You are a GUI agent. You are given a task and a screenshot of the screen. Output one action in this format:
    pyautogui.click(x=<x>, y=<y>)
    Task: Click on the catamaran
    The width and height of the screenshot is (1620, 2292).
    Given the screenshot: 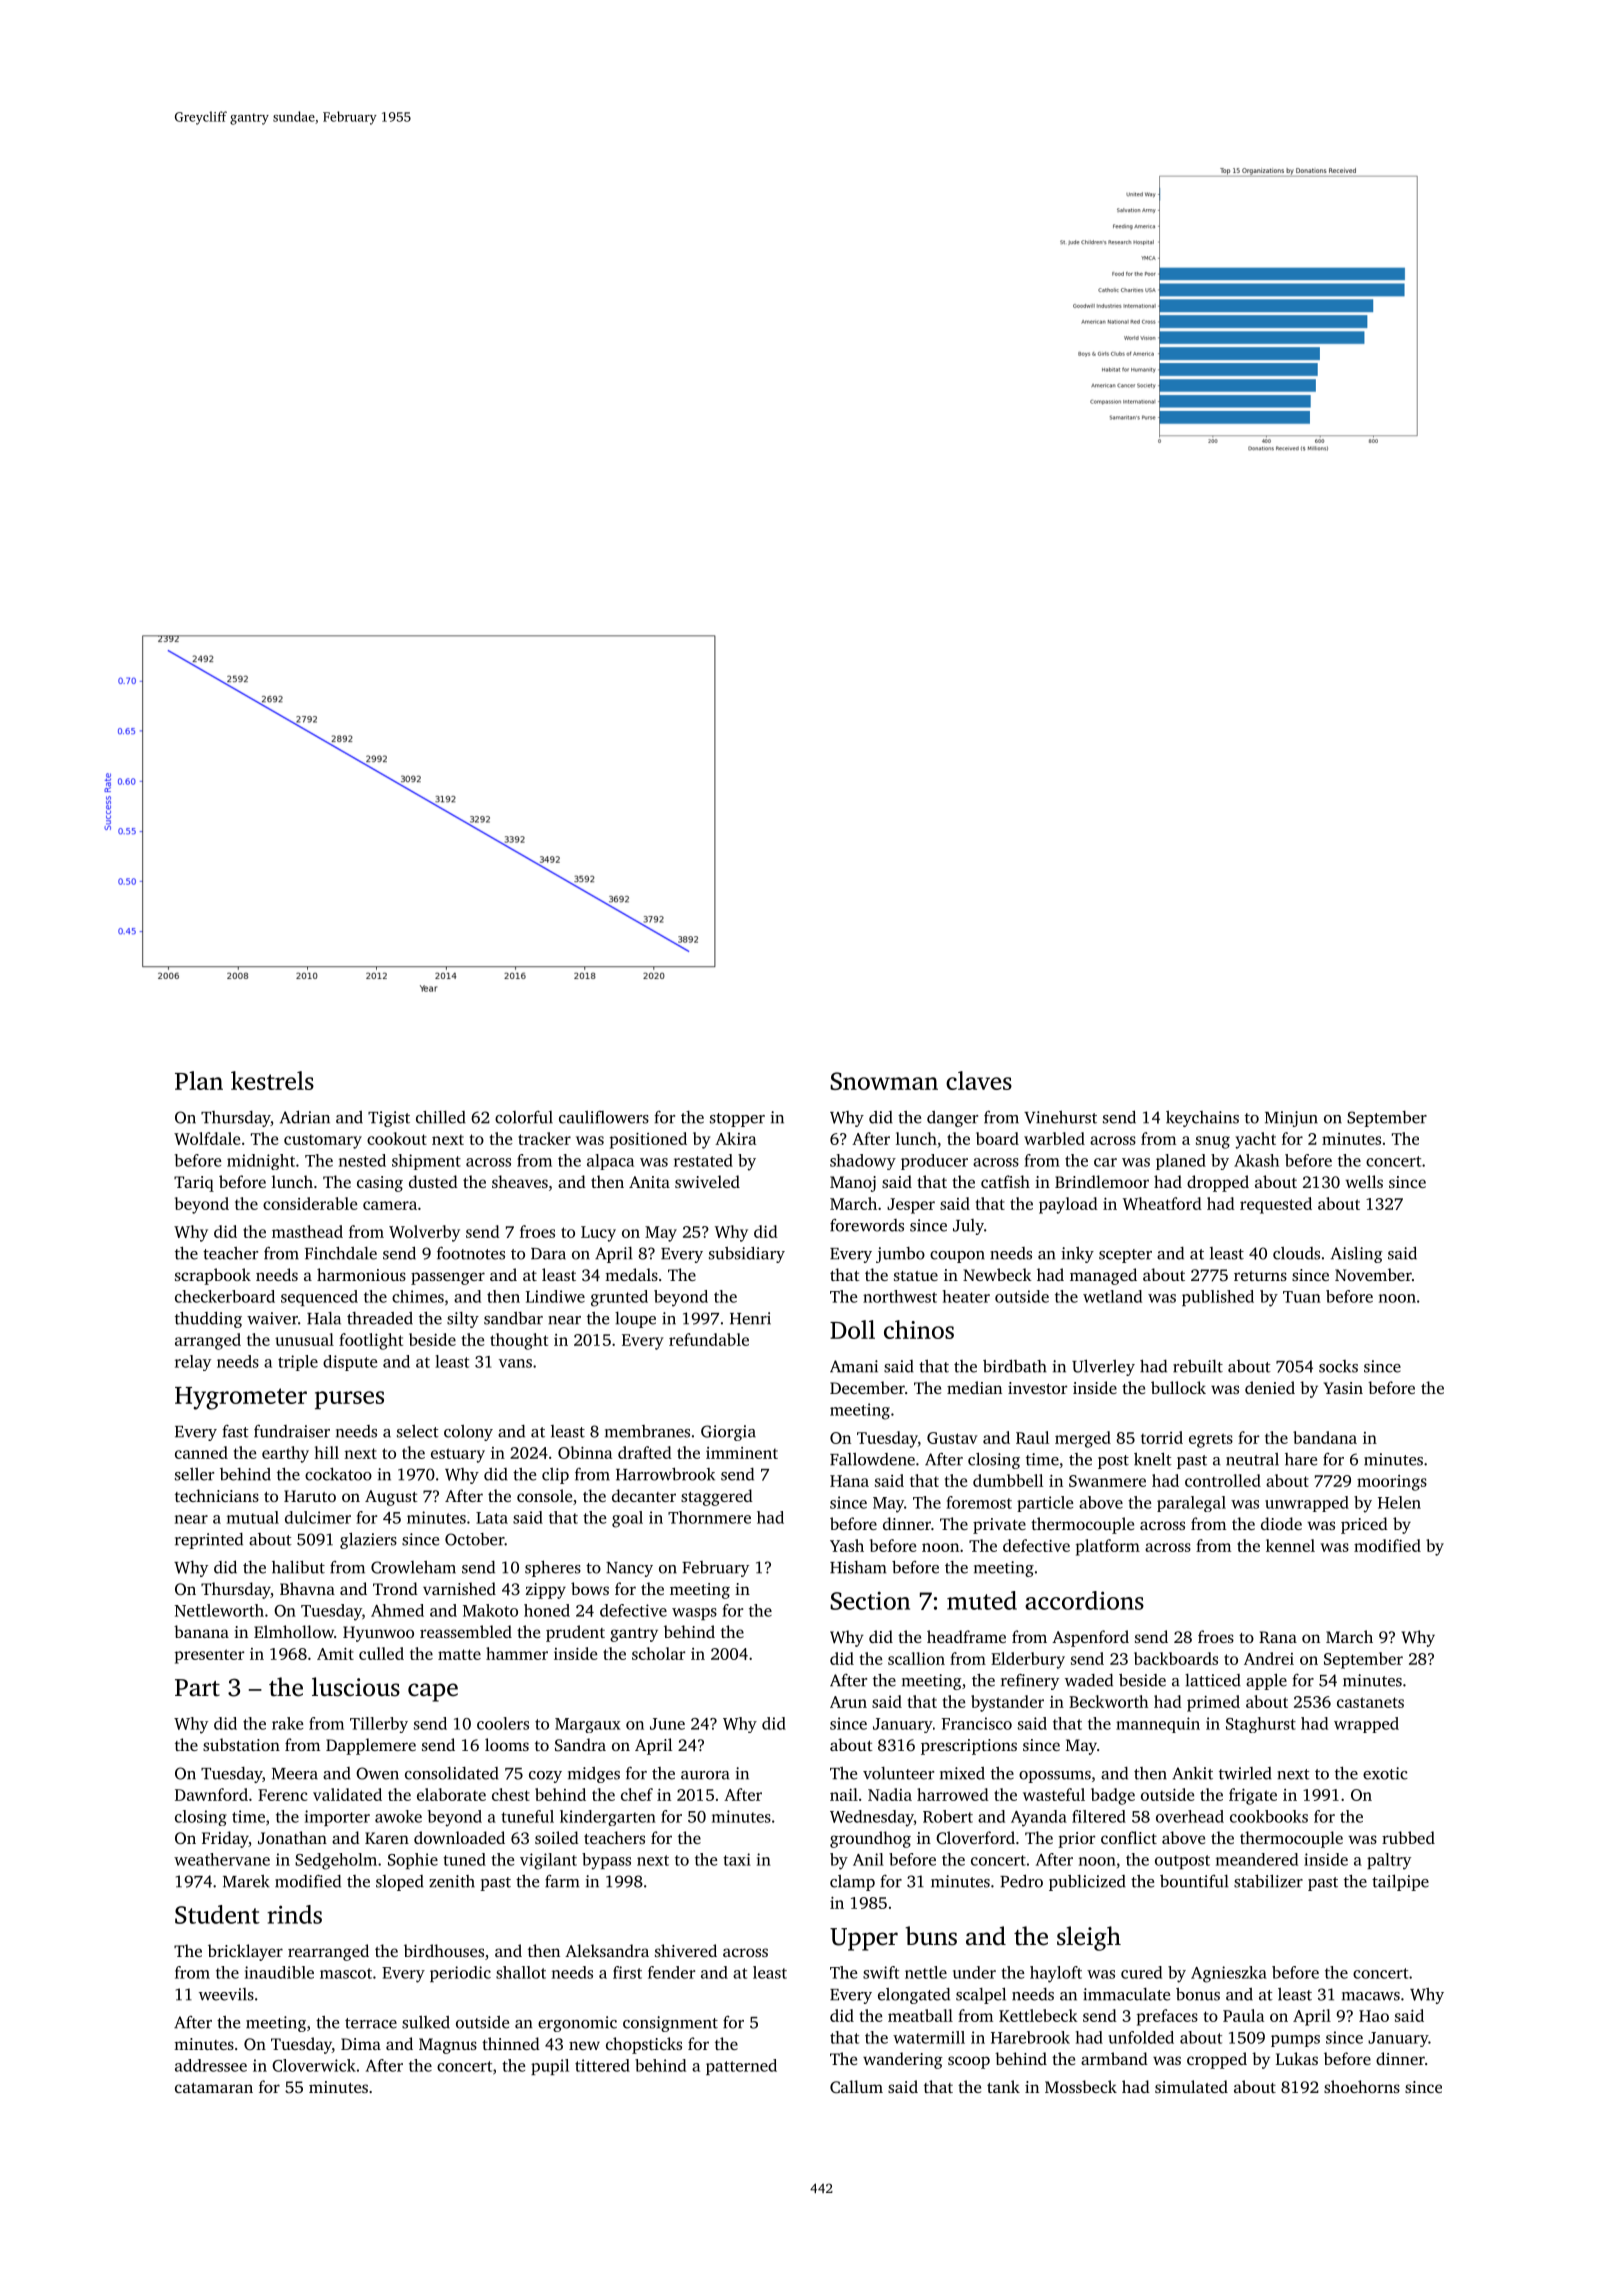 What is the action you would take?
    pyautogui.click(x=214, y=2088)
